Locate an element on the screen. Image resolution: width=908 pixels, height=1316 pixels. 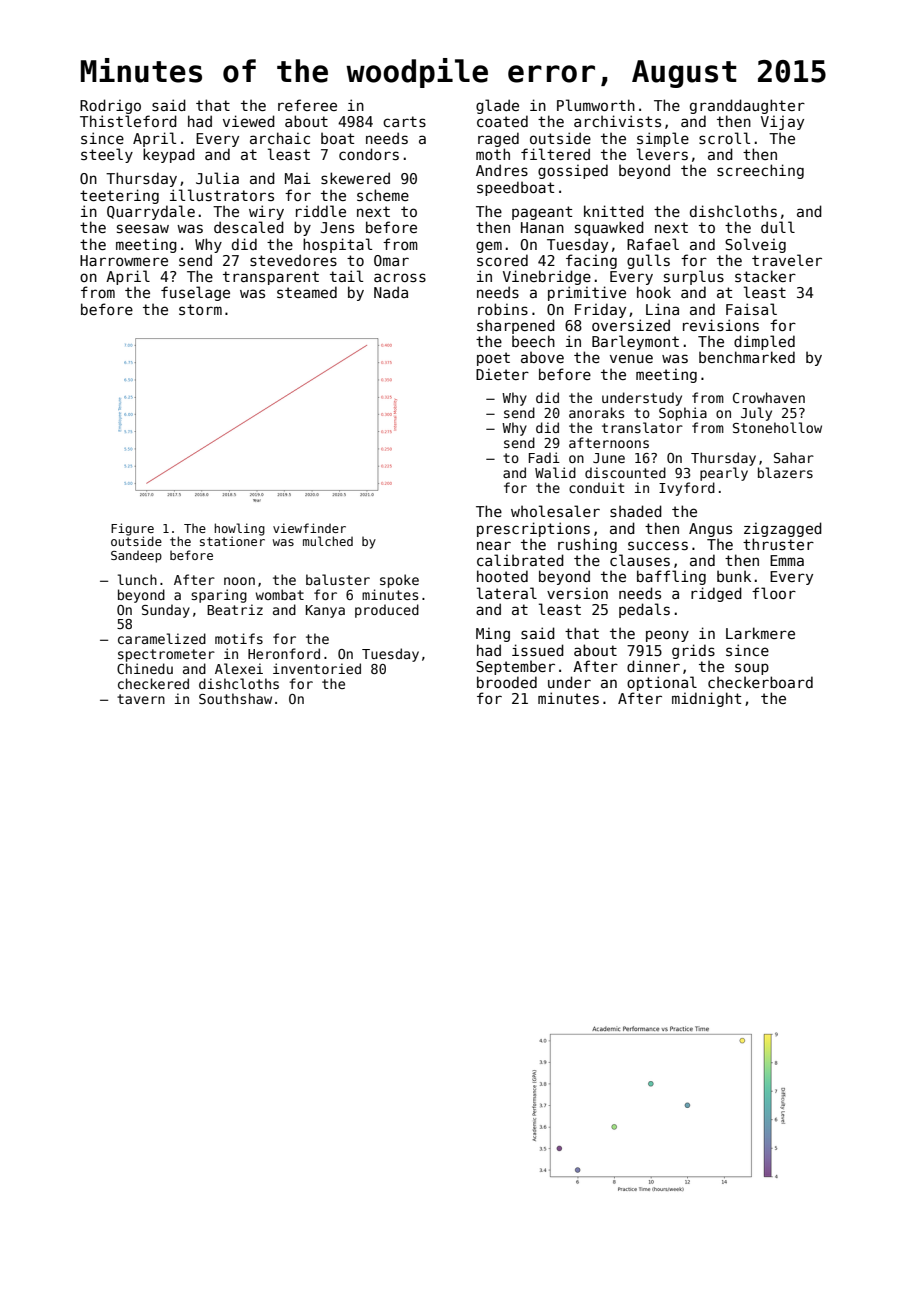
above is located at coordinates (542, 357).
